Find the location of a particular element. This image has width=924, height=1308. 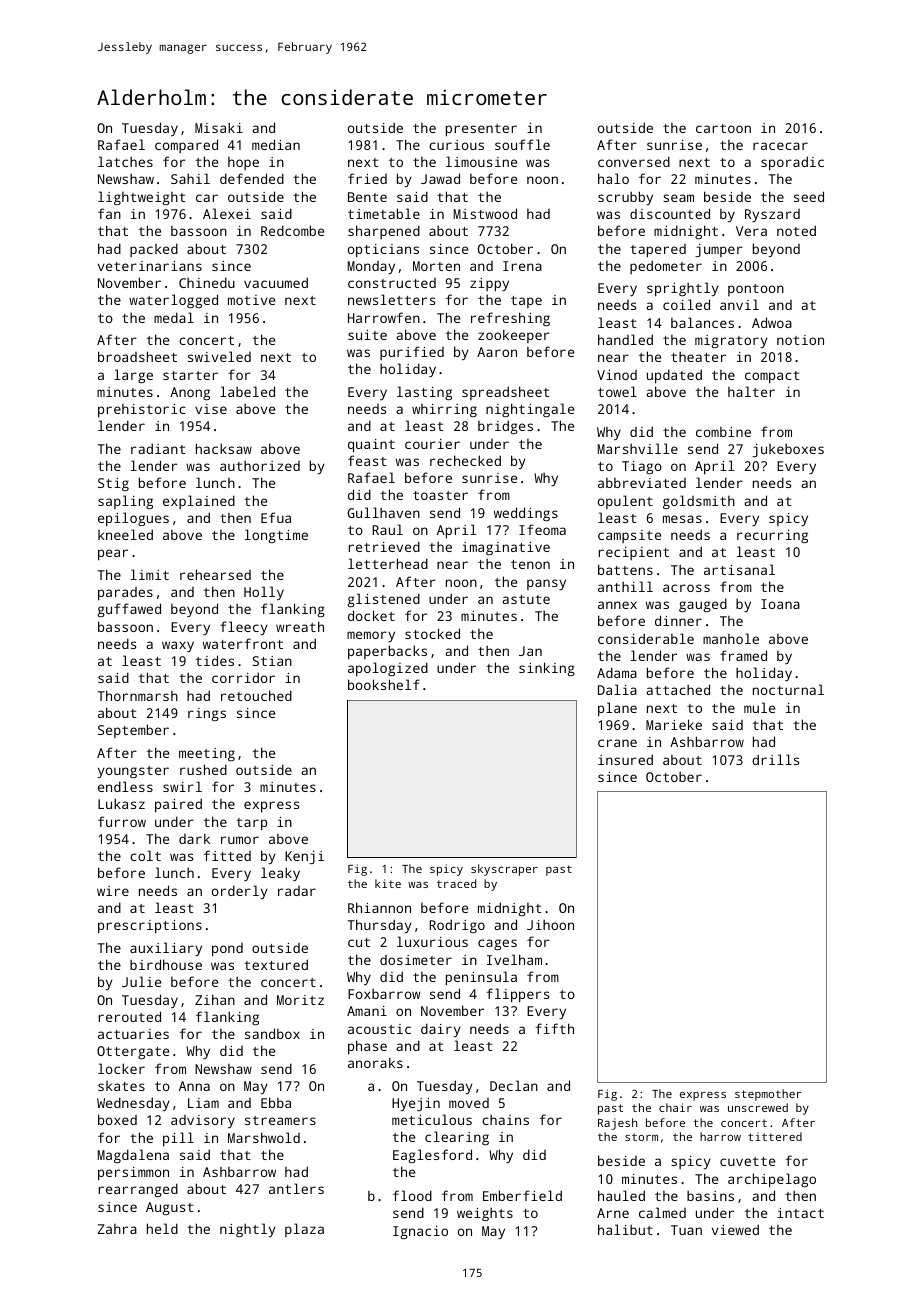

furrow is located at coordinates (122, 821).
